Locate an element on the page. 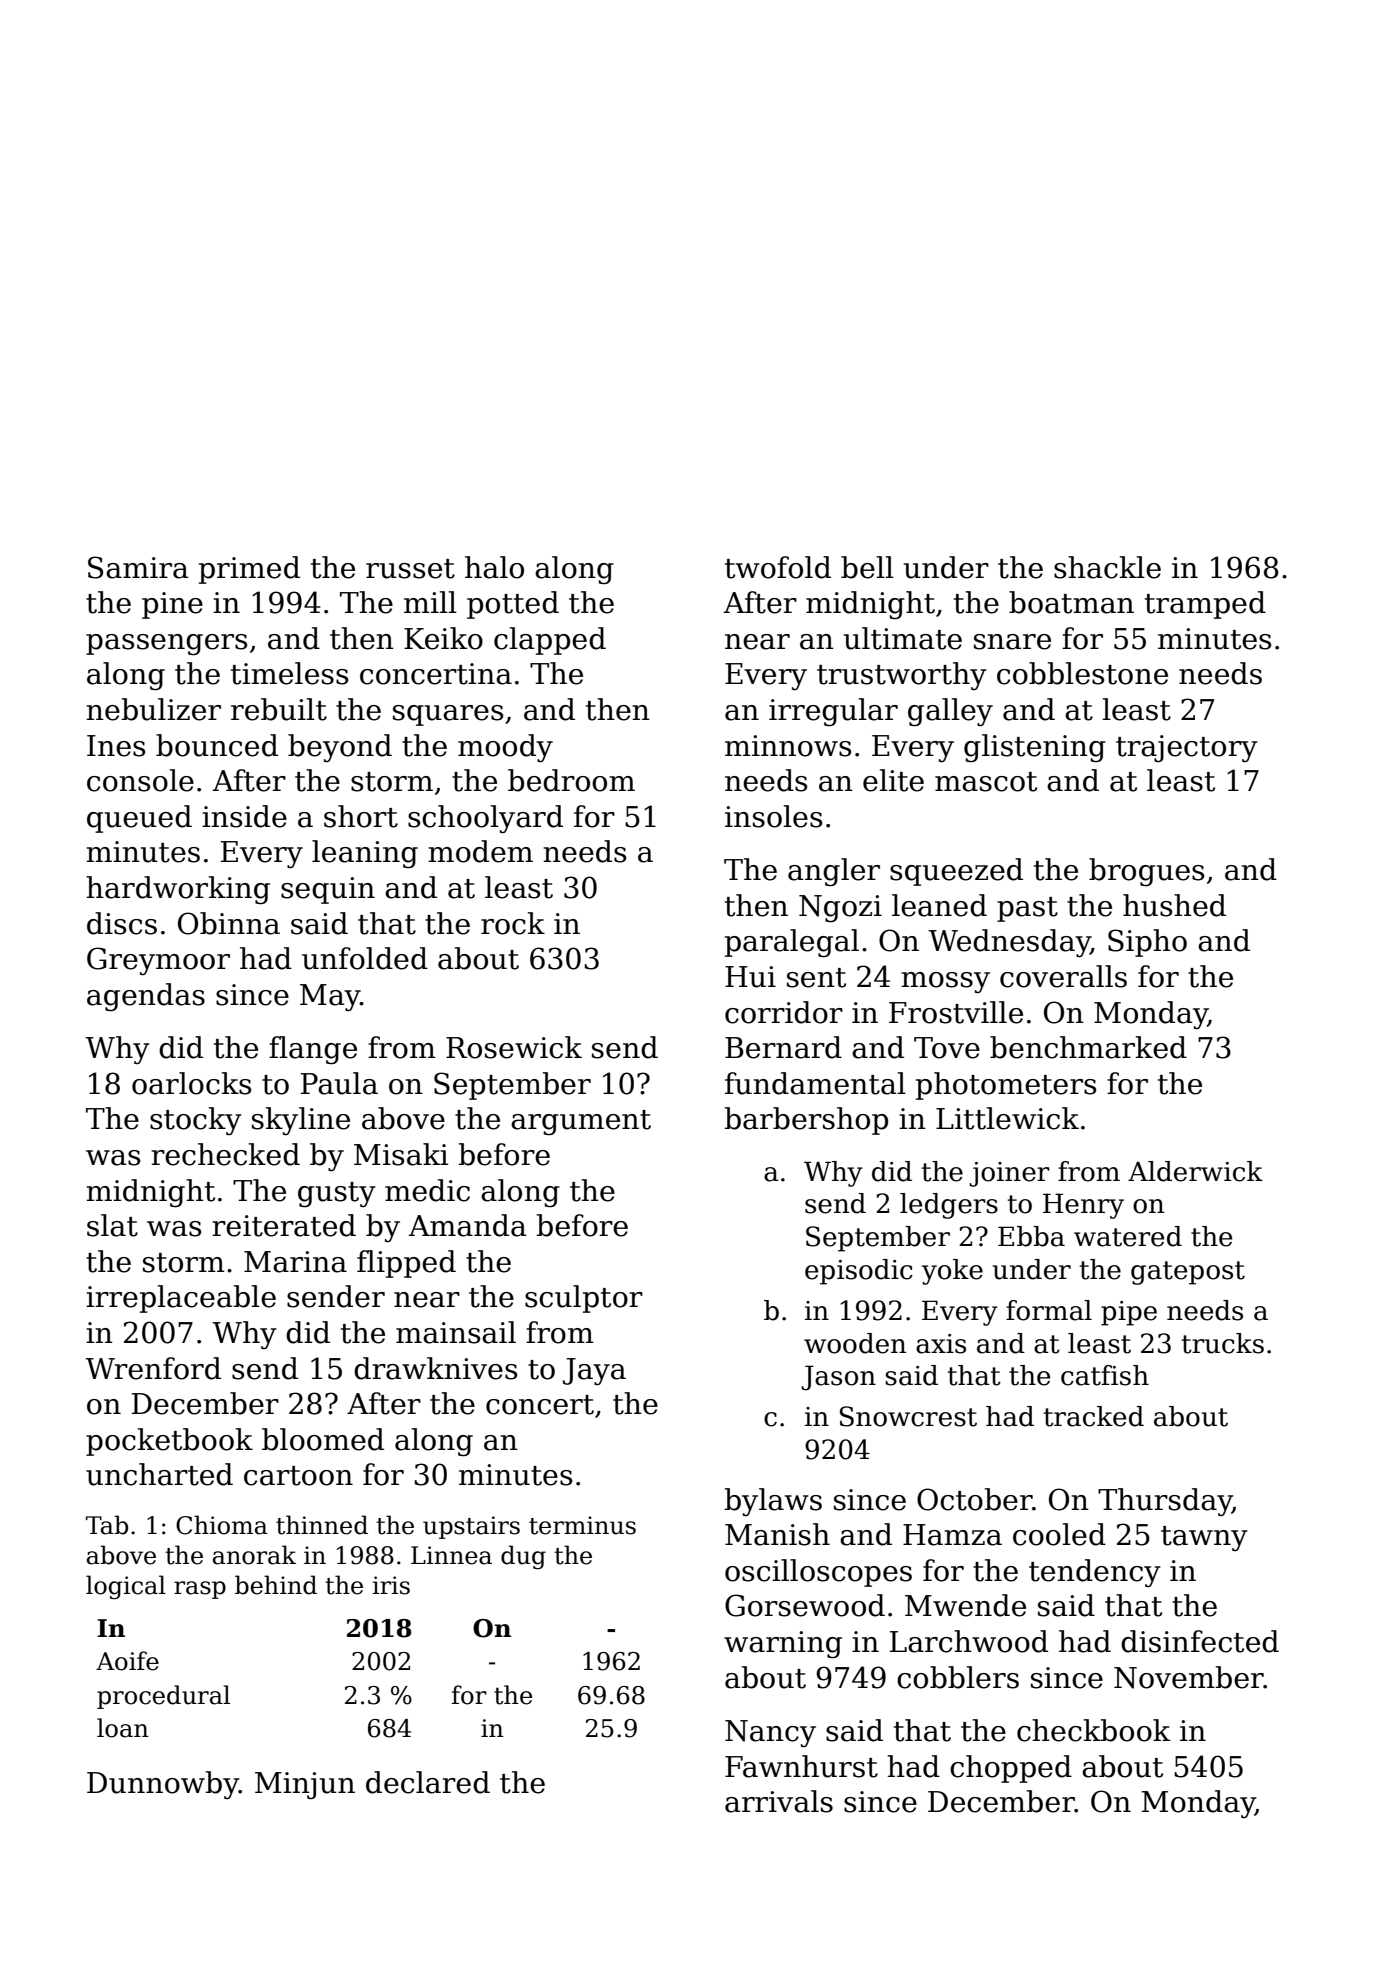 The width and height of the page is (1386, 1969). mossy is located at coordinates (945, 982).
